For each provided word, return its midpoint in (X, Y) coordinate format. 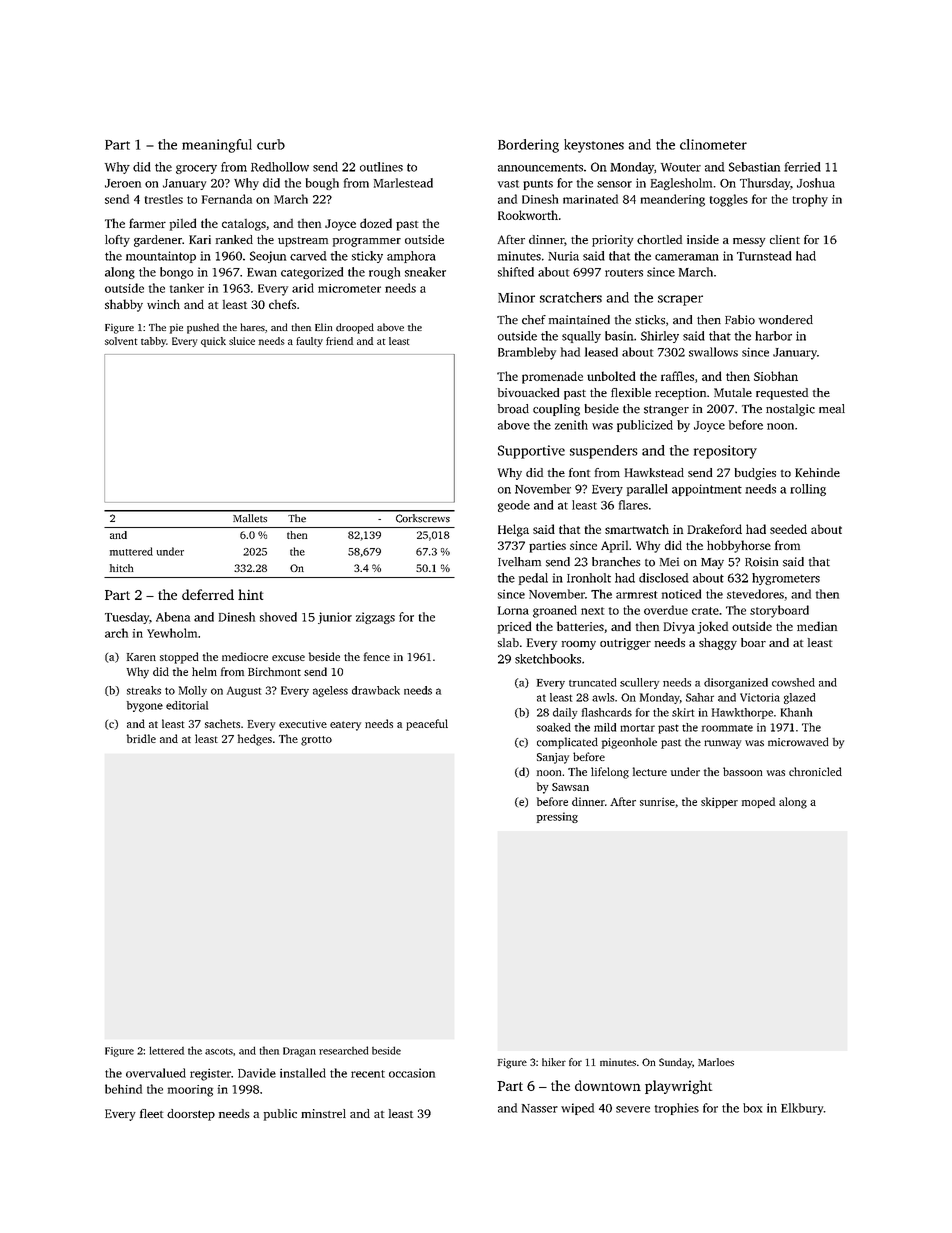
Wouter (681, 167)
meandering (673, 200)
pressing (557, 817)
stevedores (755, 594)
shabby (124, 305)
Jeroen (123, 183)
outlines (381, 167)
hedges (255, 740)
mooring (190, 1091)
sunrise (657, 801)
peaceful (427, 725)
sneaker (425, 272)
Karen (141, 657)
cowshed (793, 682)
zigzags (375, 618)
